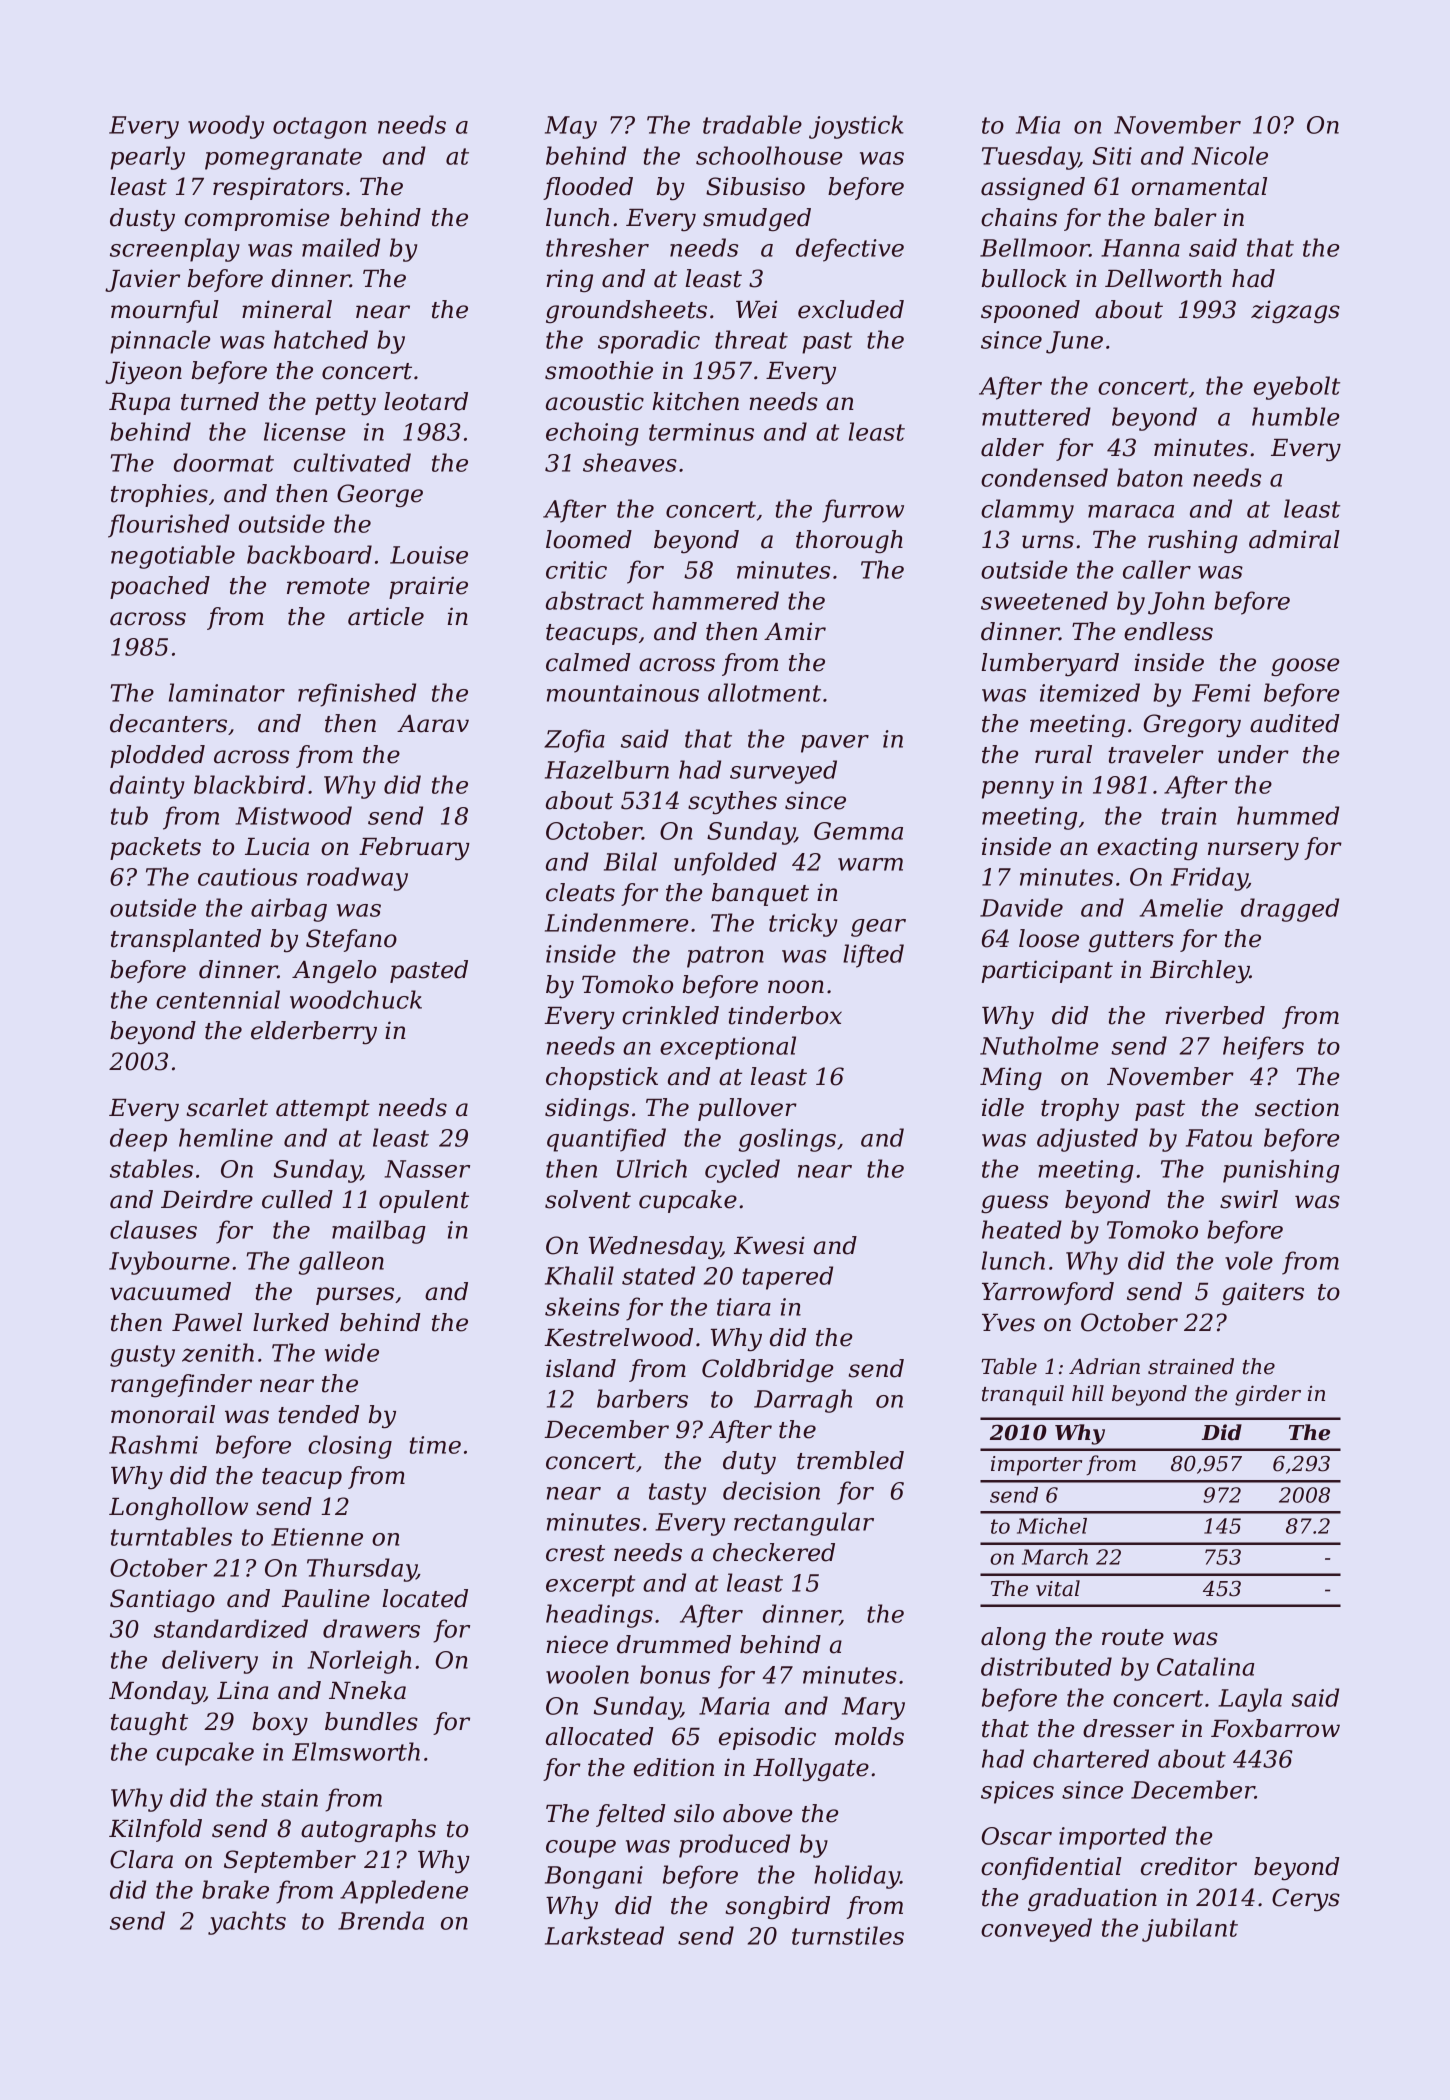 Image resolution: width=1450 pixels, height=2100 pixels. Describe the element at coordinates (851, 309) in the document. I see `excluded` at that location.
